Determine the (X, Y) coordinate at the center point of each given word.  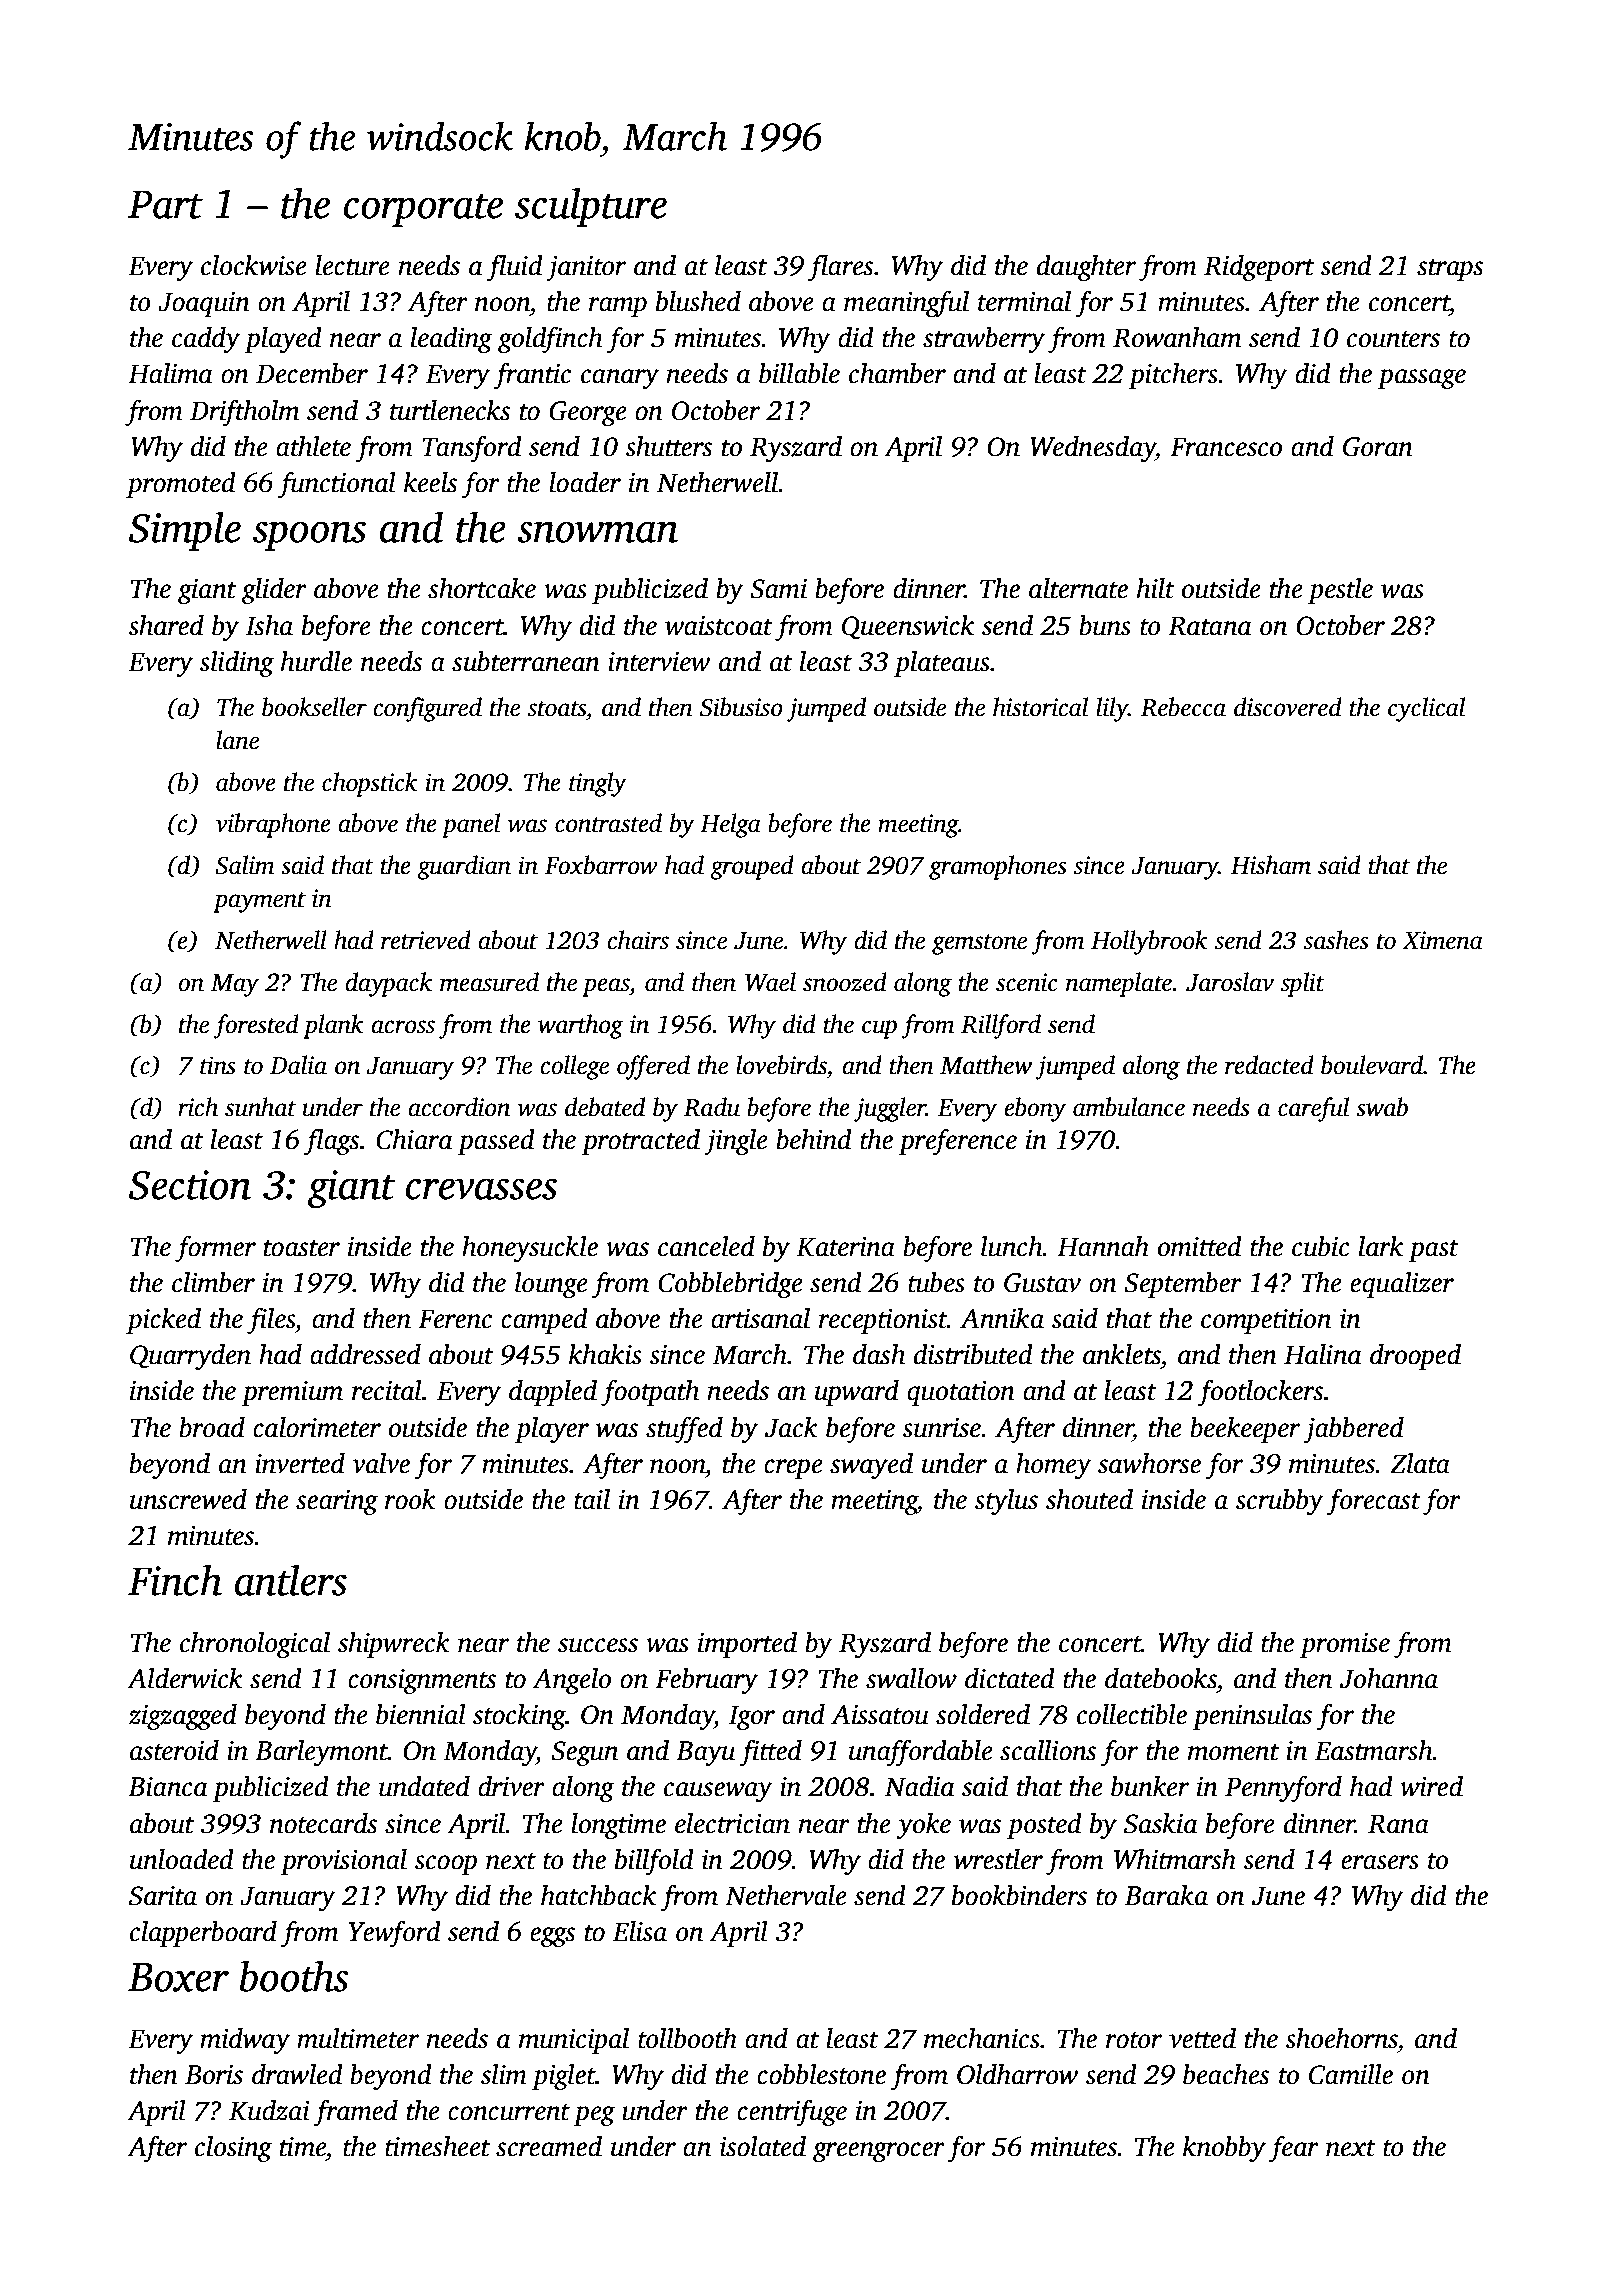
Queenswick (908, 627)
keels (430, 482)
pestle (1340, 591)
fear (1294, 2148)
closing (233, 2149)
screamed (549, 2146)
